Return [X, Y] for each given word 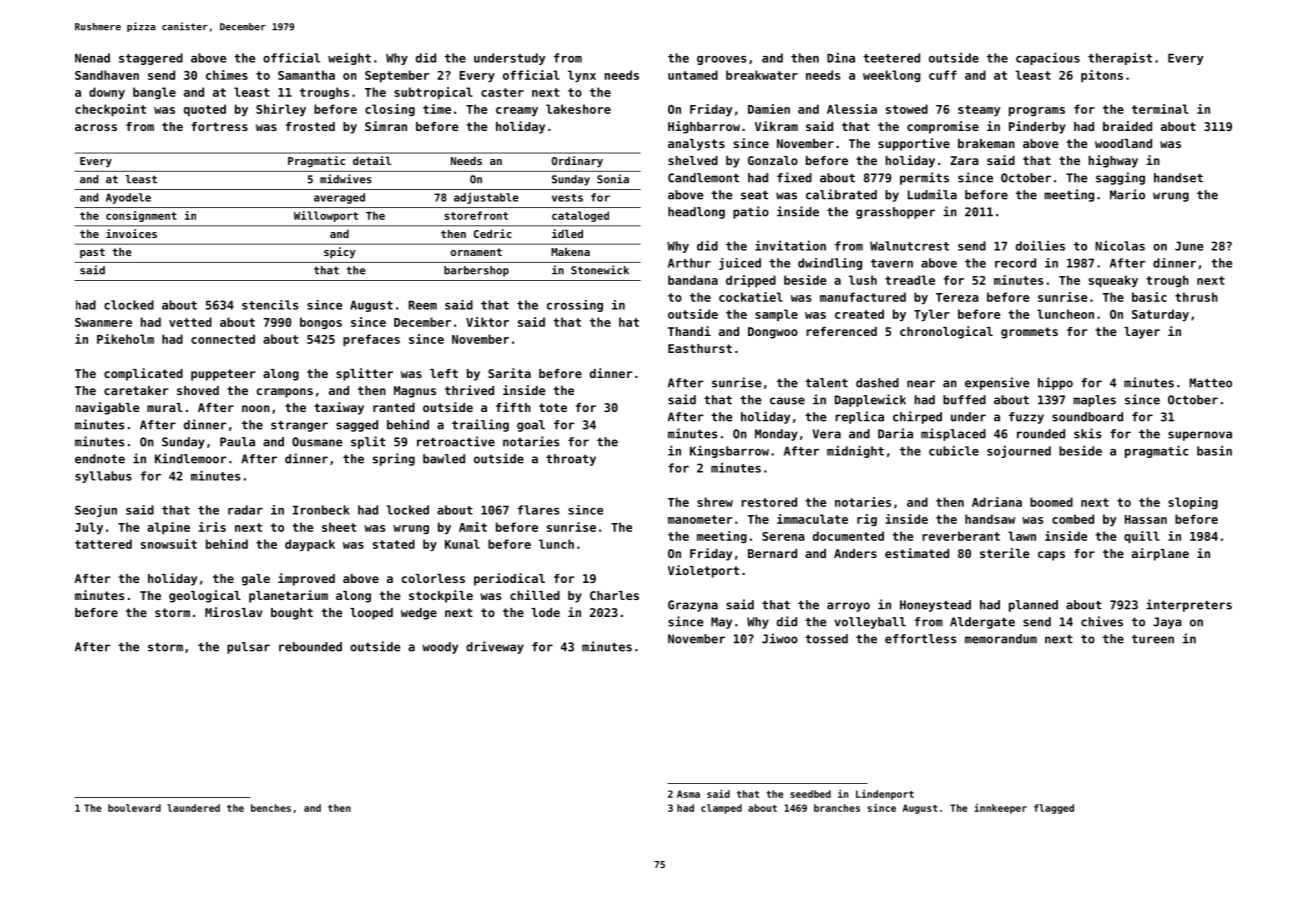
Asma [688, 794]
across [96, 127]
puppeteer [223, 375]
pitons [1102, 76]
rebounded [310, 647]
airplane [1160, 554]
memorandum [1001, 639]
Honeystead [935, 606]
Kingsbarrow [729, 451]
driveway [495, 647]
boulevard [134, 808]
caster [502, 92]
